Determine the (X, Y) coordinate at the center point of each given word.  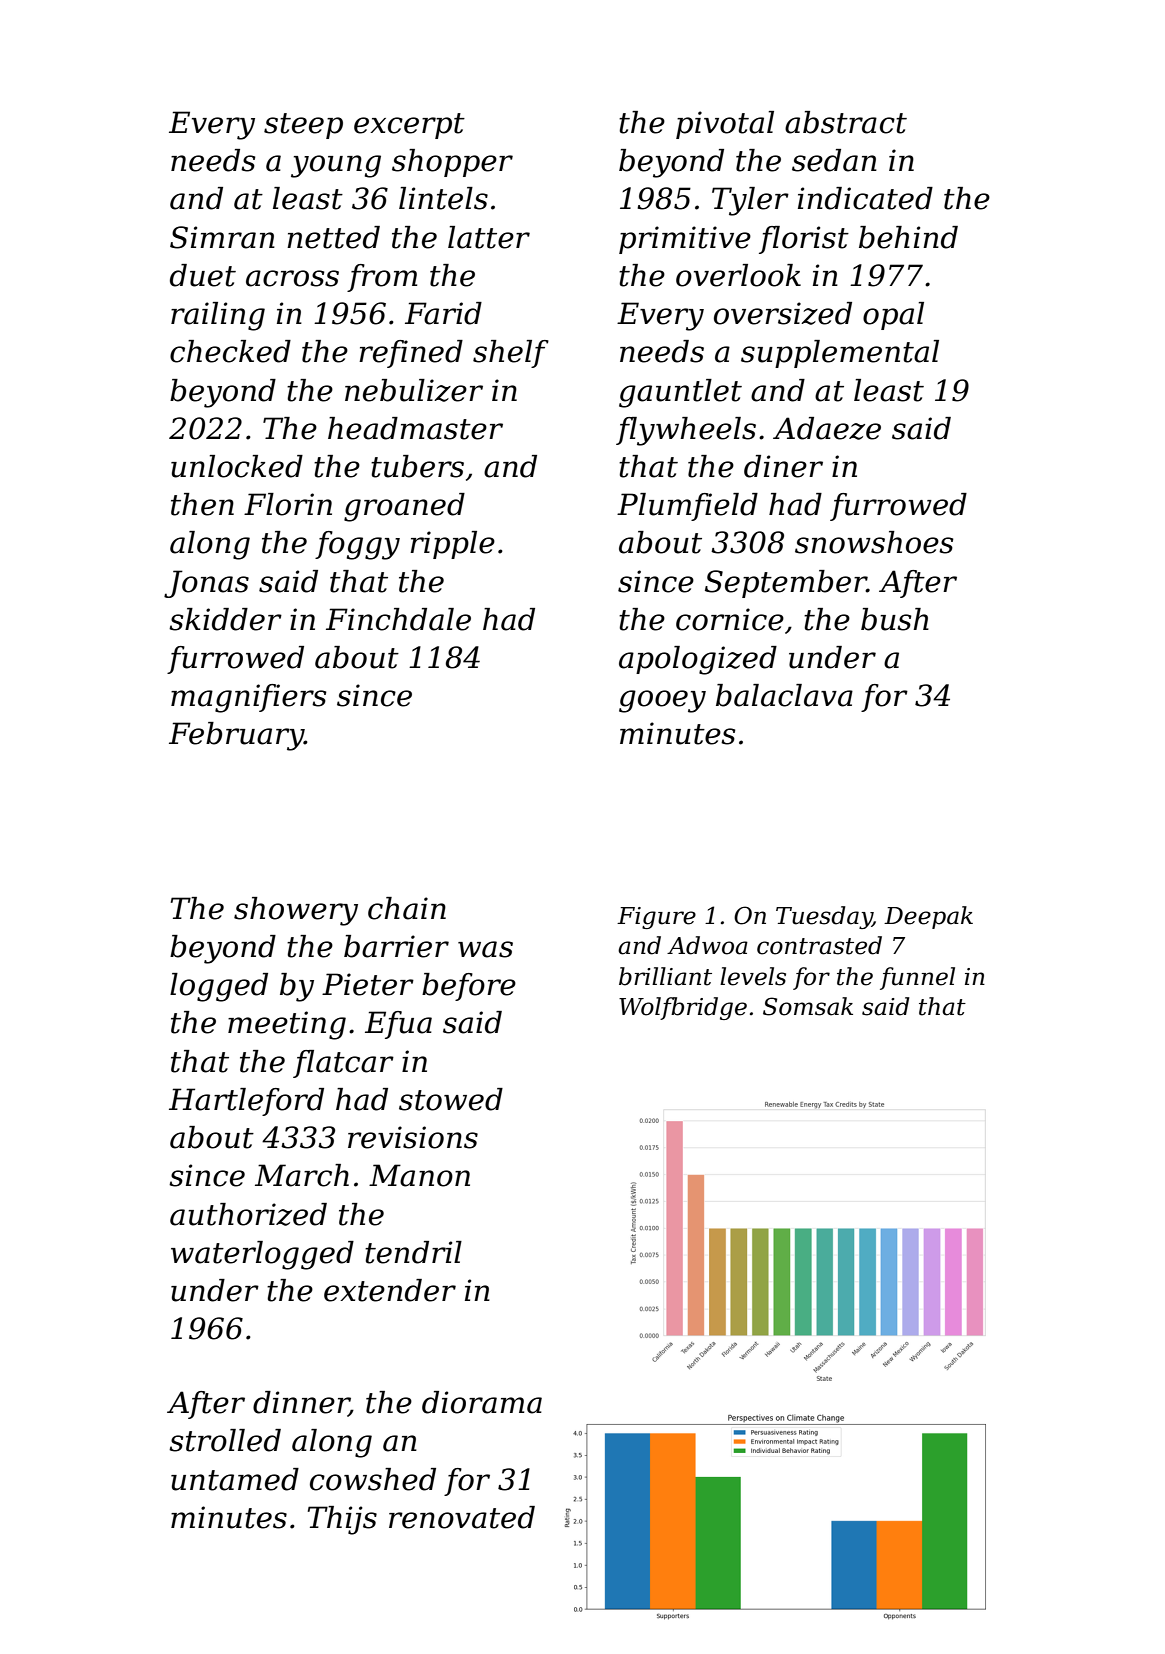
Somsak (808, 1006)
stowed (451, 1099)
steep (303, 126)
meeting (287, 1025)
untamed (235, 1479)
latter (489, 237)
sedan (834, 160)
